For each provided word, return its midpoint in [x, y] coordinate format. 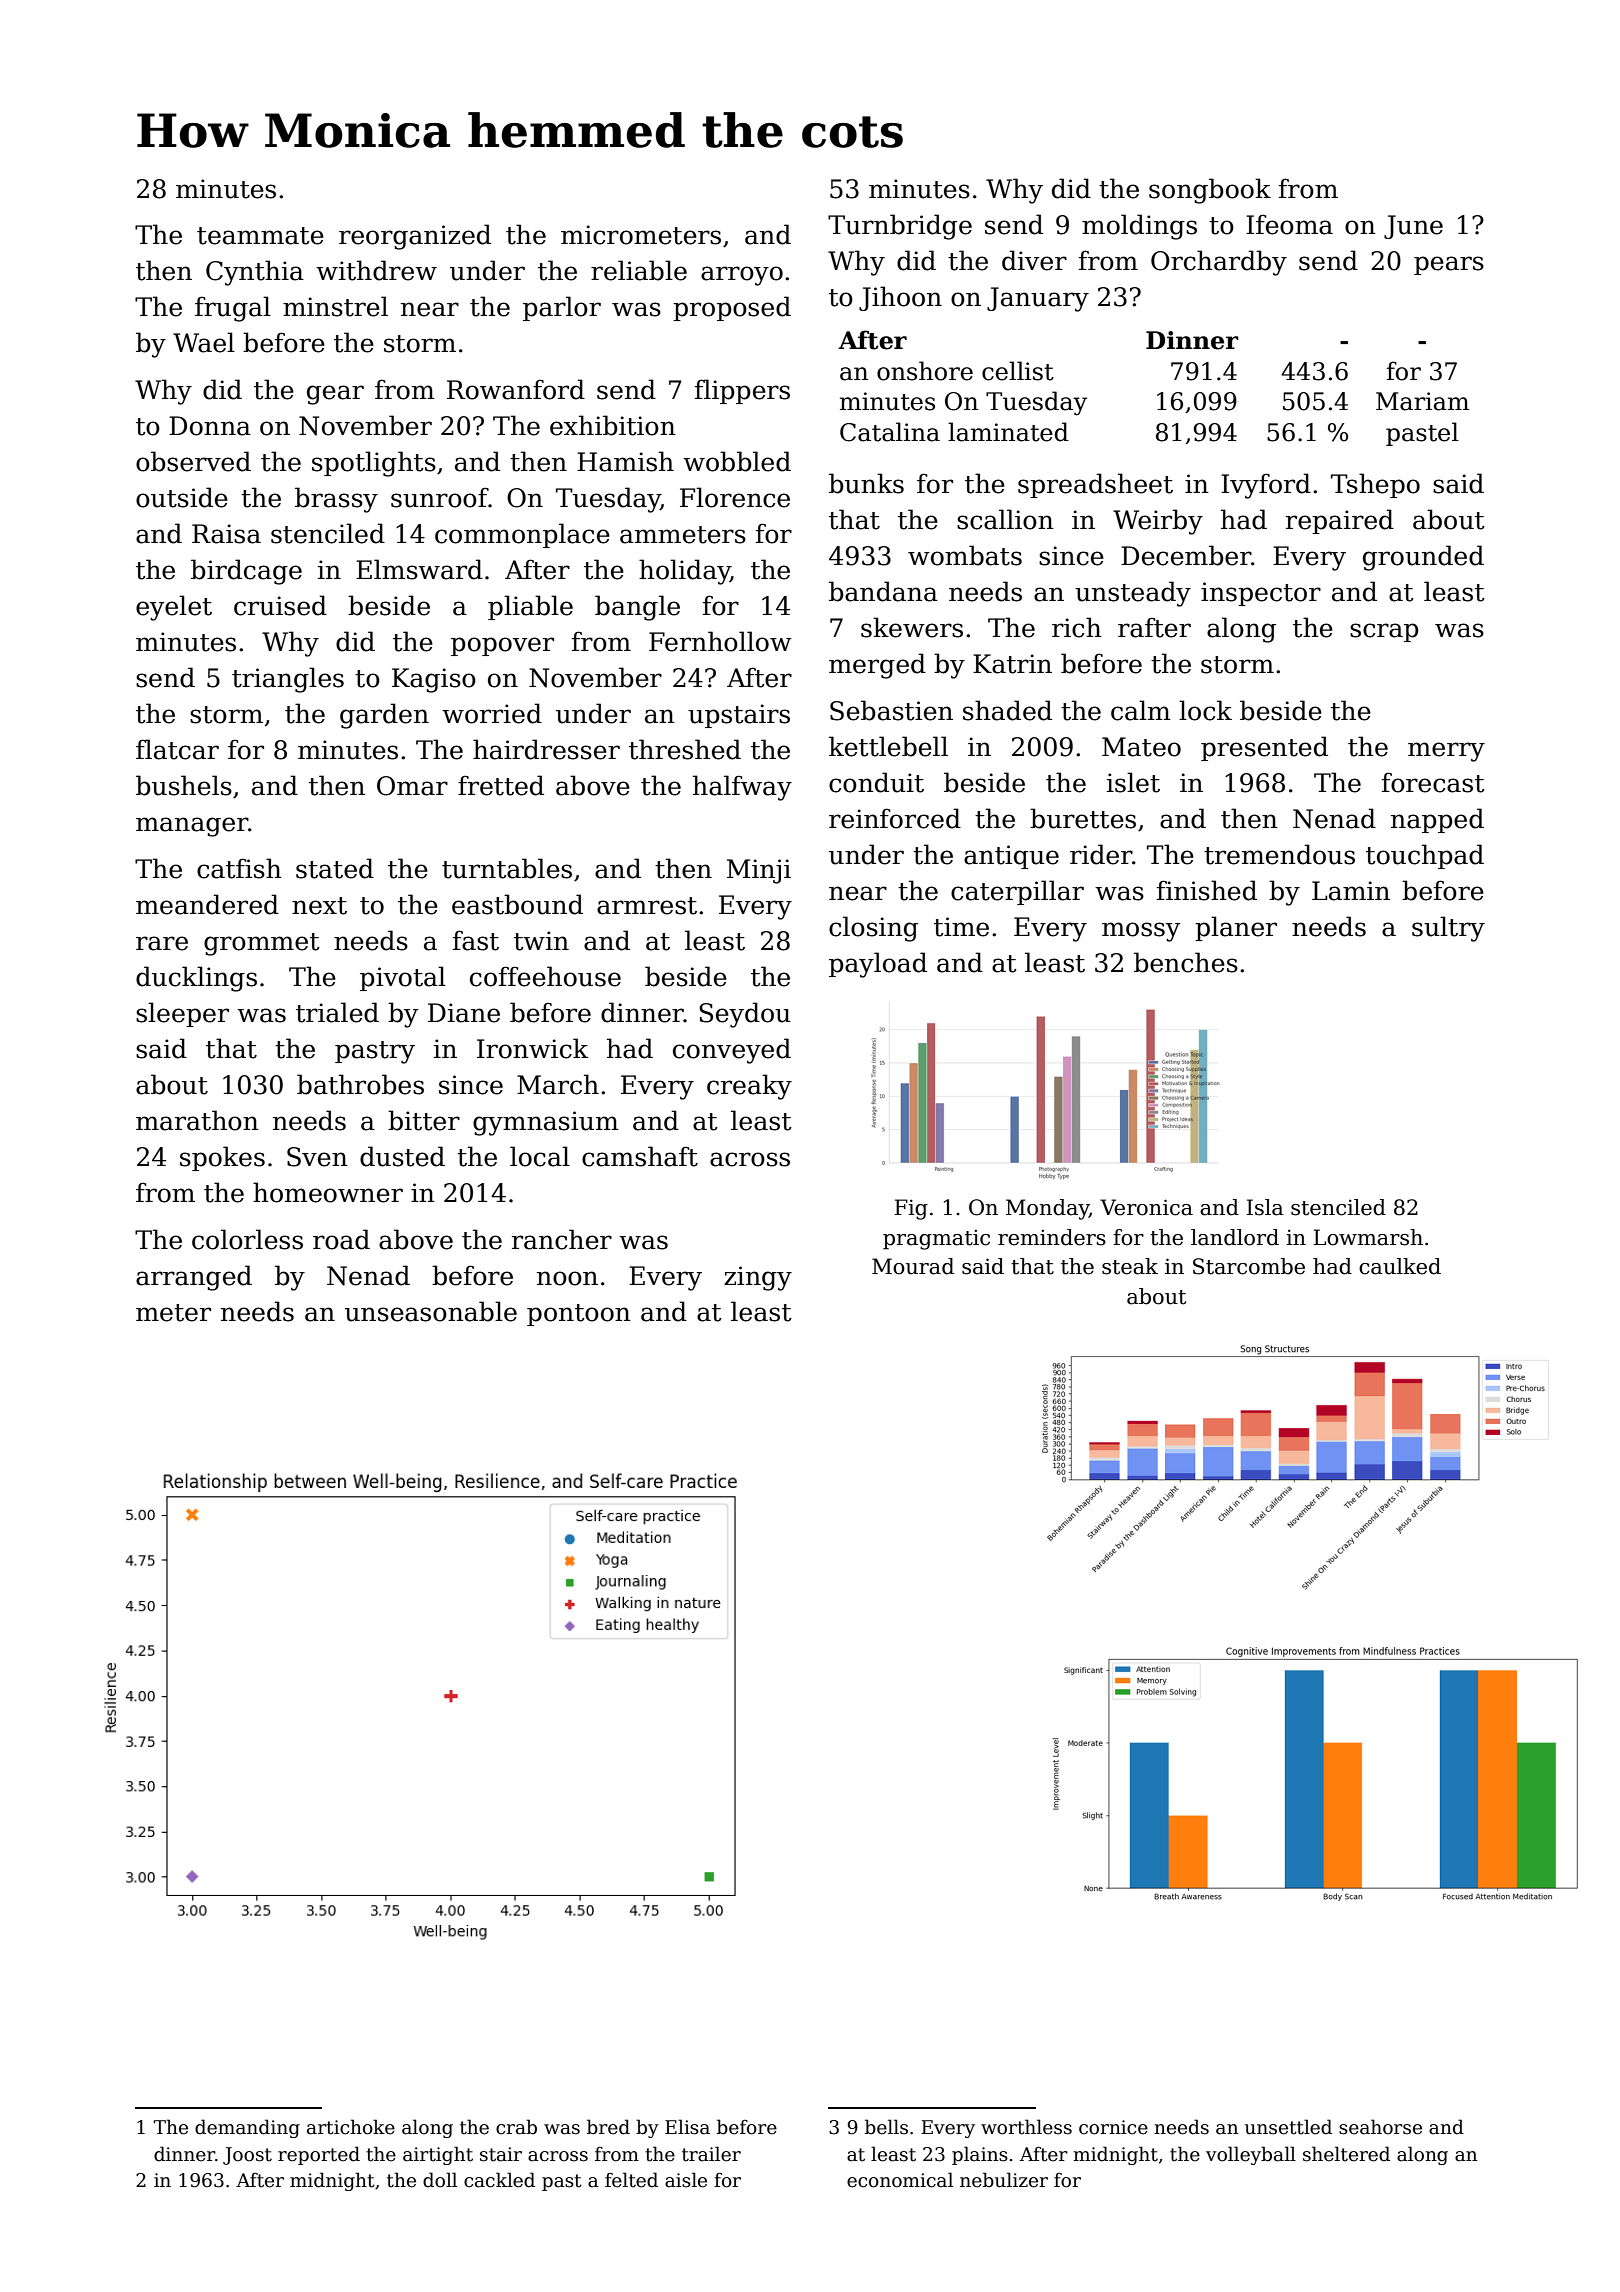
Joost [247, 2156]
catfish [239, 868]
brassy [336, 500]
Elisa [687, 2127]
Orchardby [1219, 263]
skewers [912, 627]
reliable [639, 270]
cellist [1018, 371]
